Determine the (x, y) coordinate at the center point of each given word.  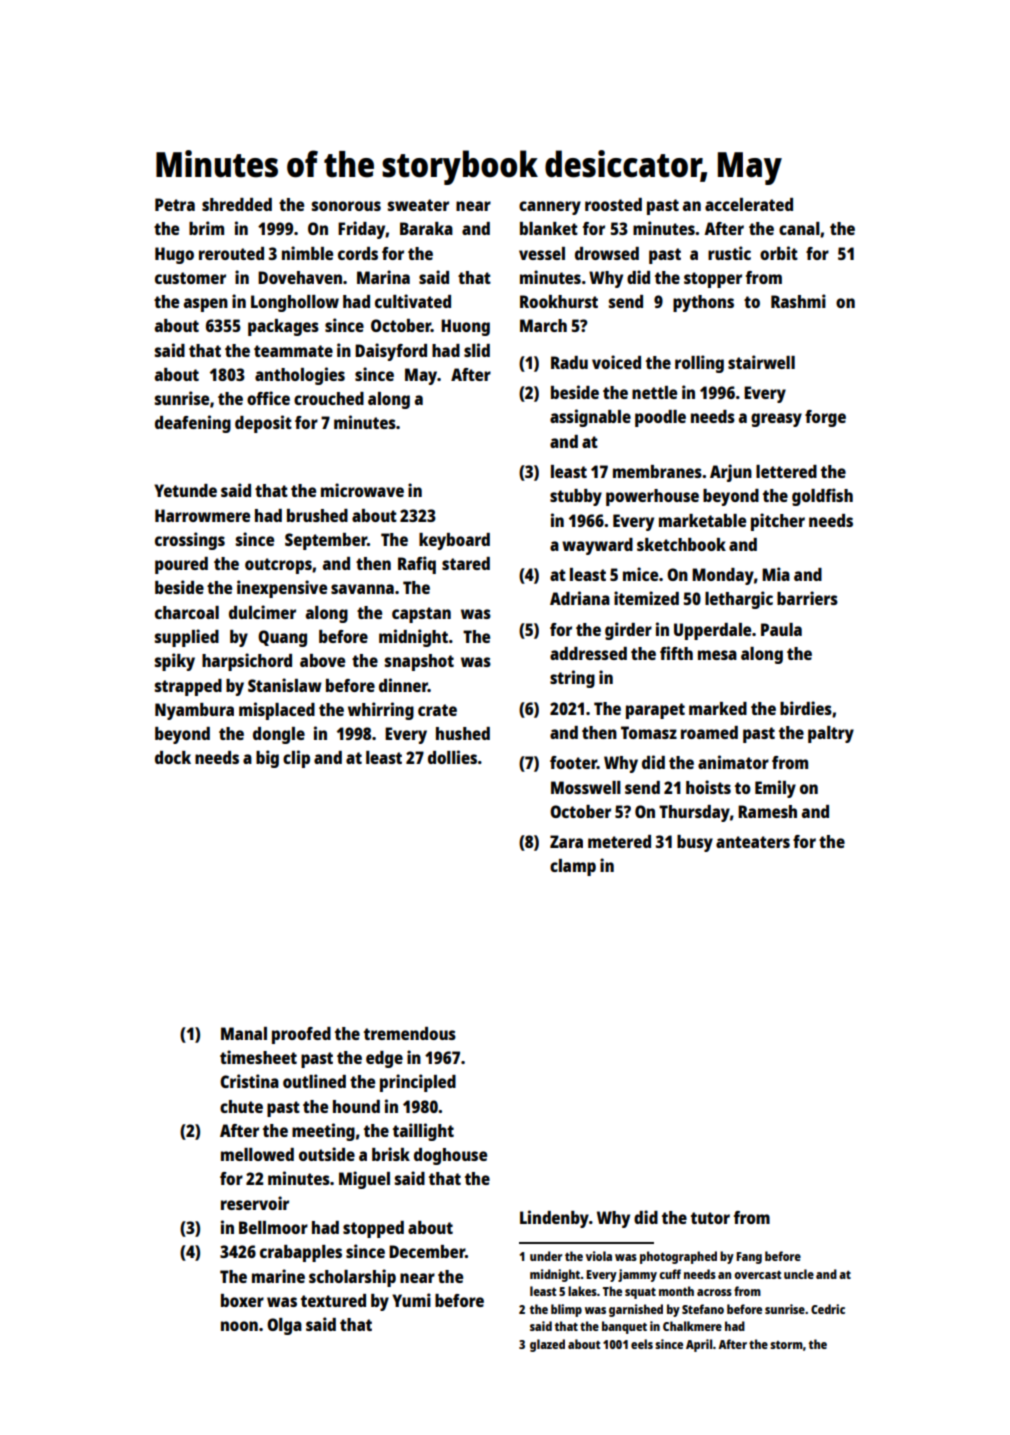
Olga (284, 1326)
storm (786, 1345)
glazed (547, 1345)
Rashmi (798, 301)
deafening (193, 424)
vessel (542, 253)
